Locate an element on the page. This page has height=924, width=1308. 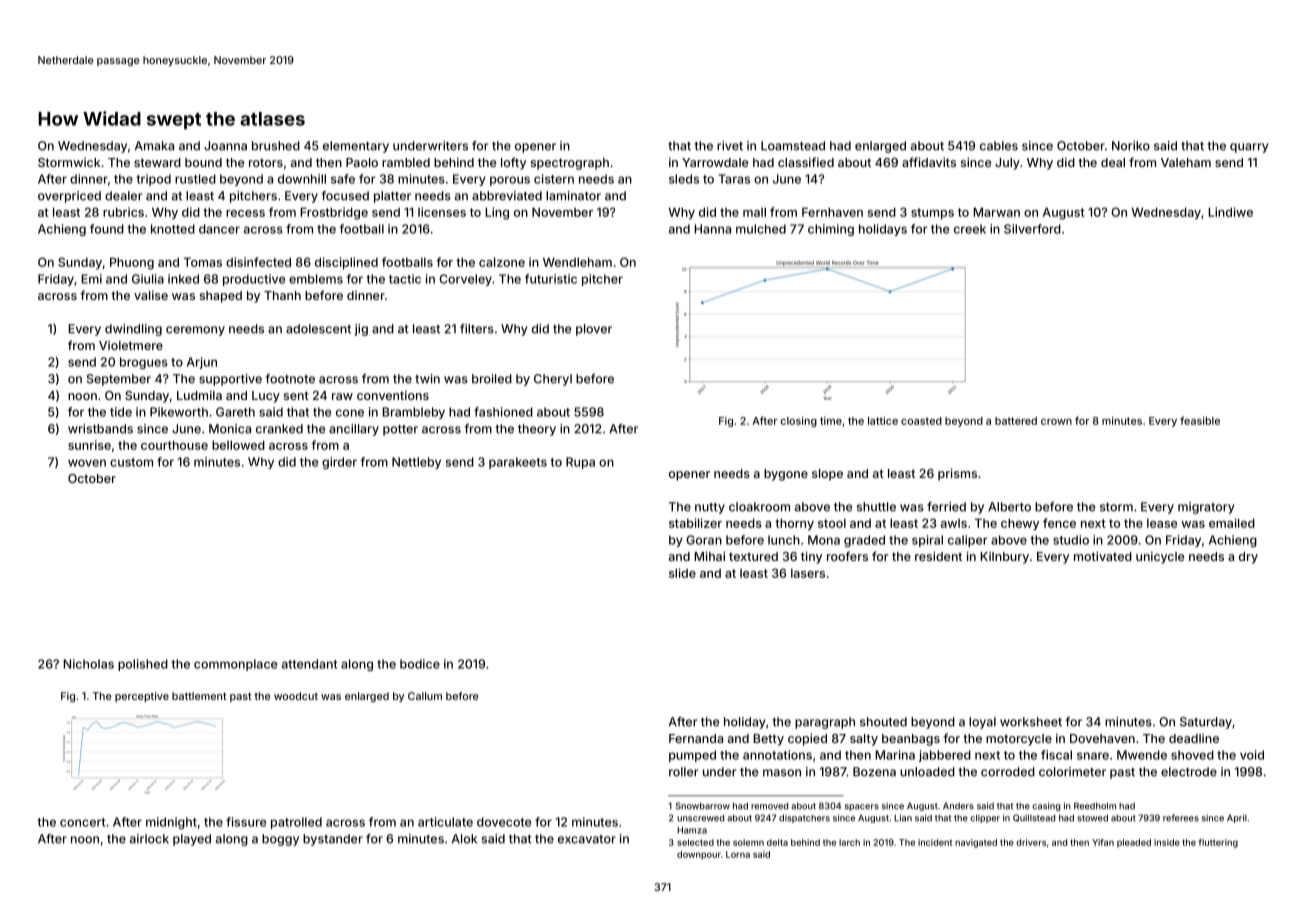
crown is located at coordinates (1056, 422).
